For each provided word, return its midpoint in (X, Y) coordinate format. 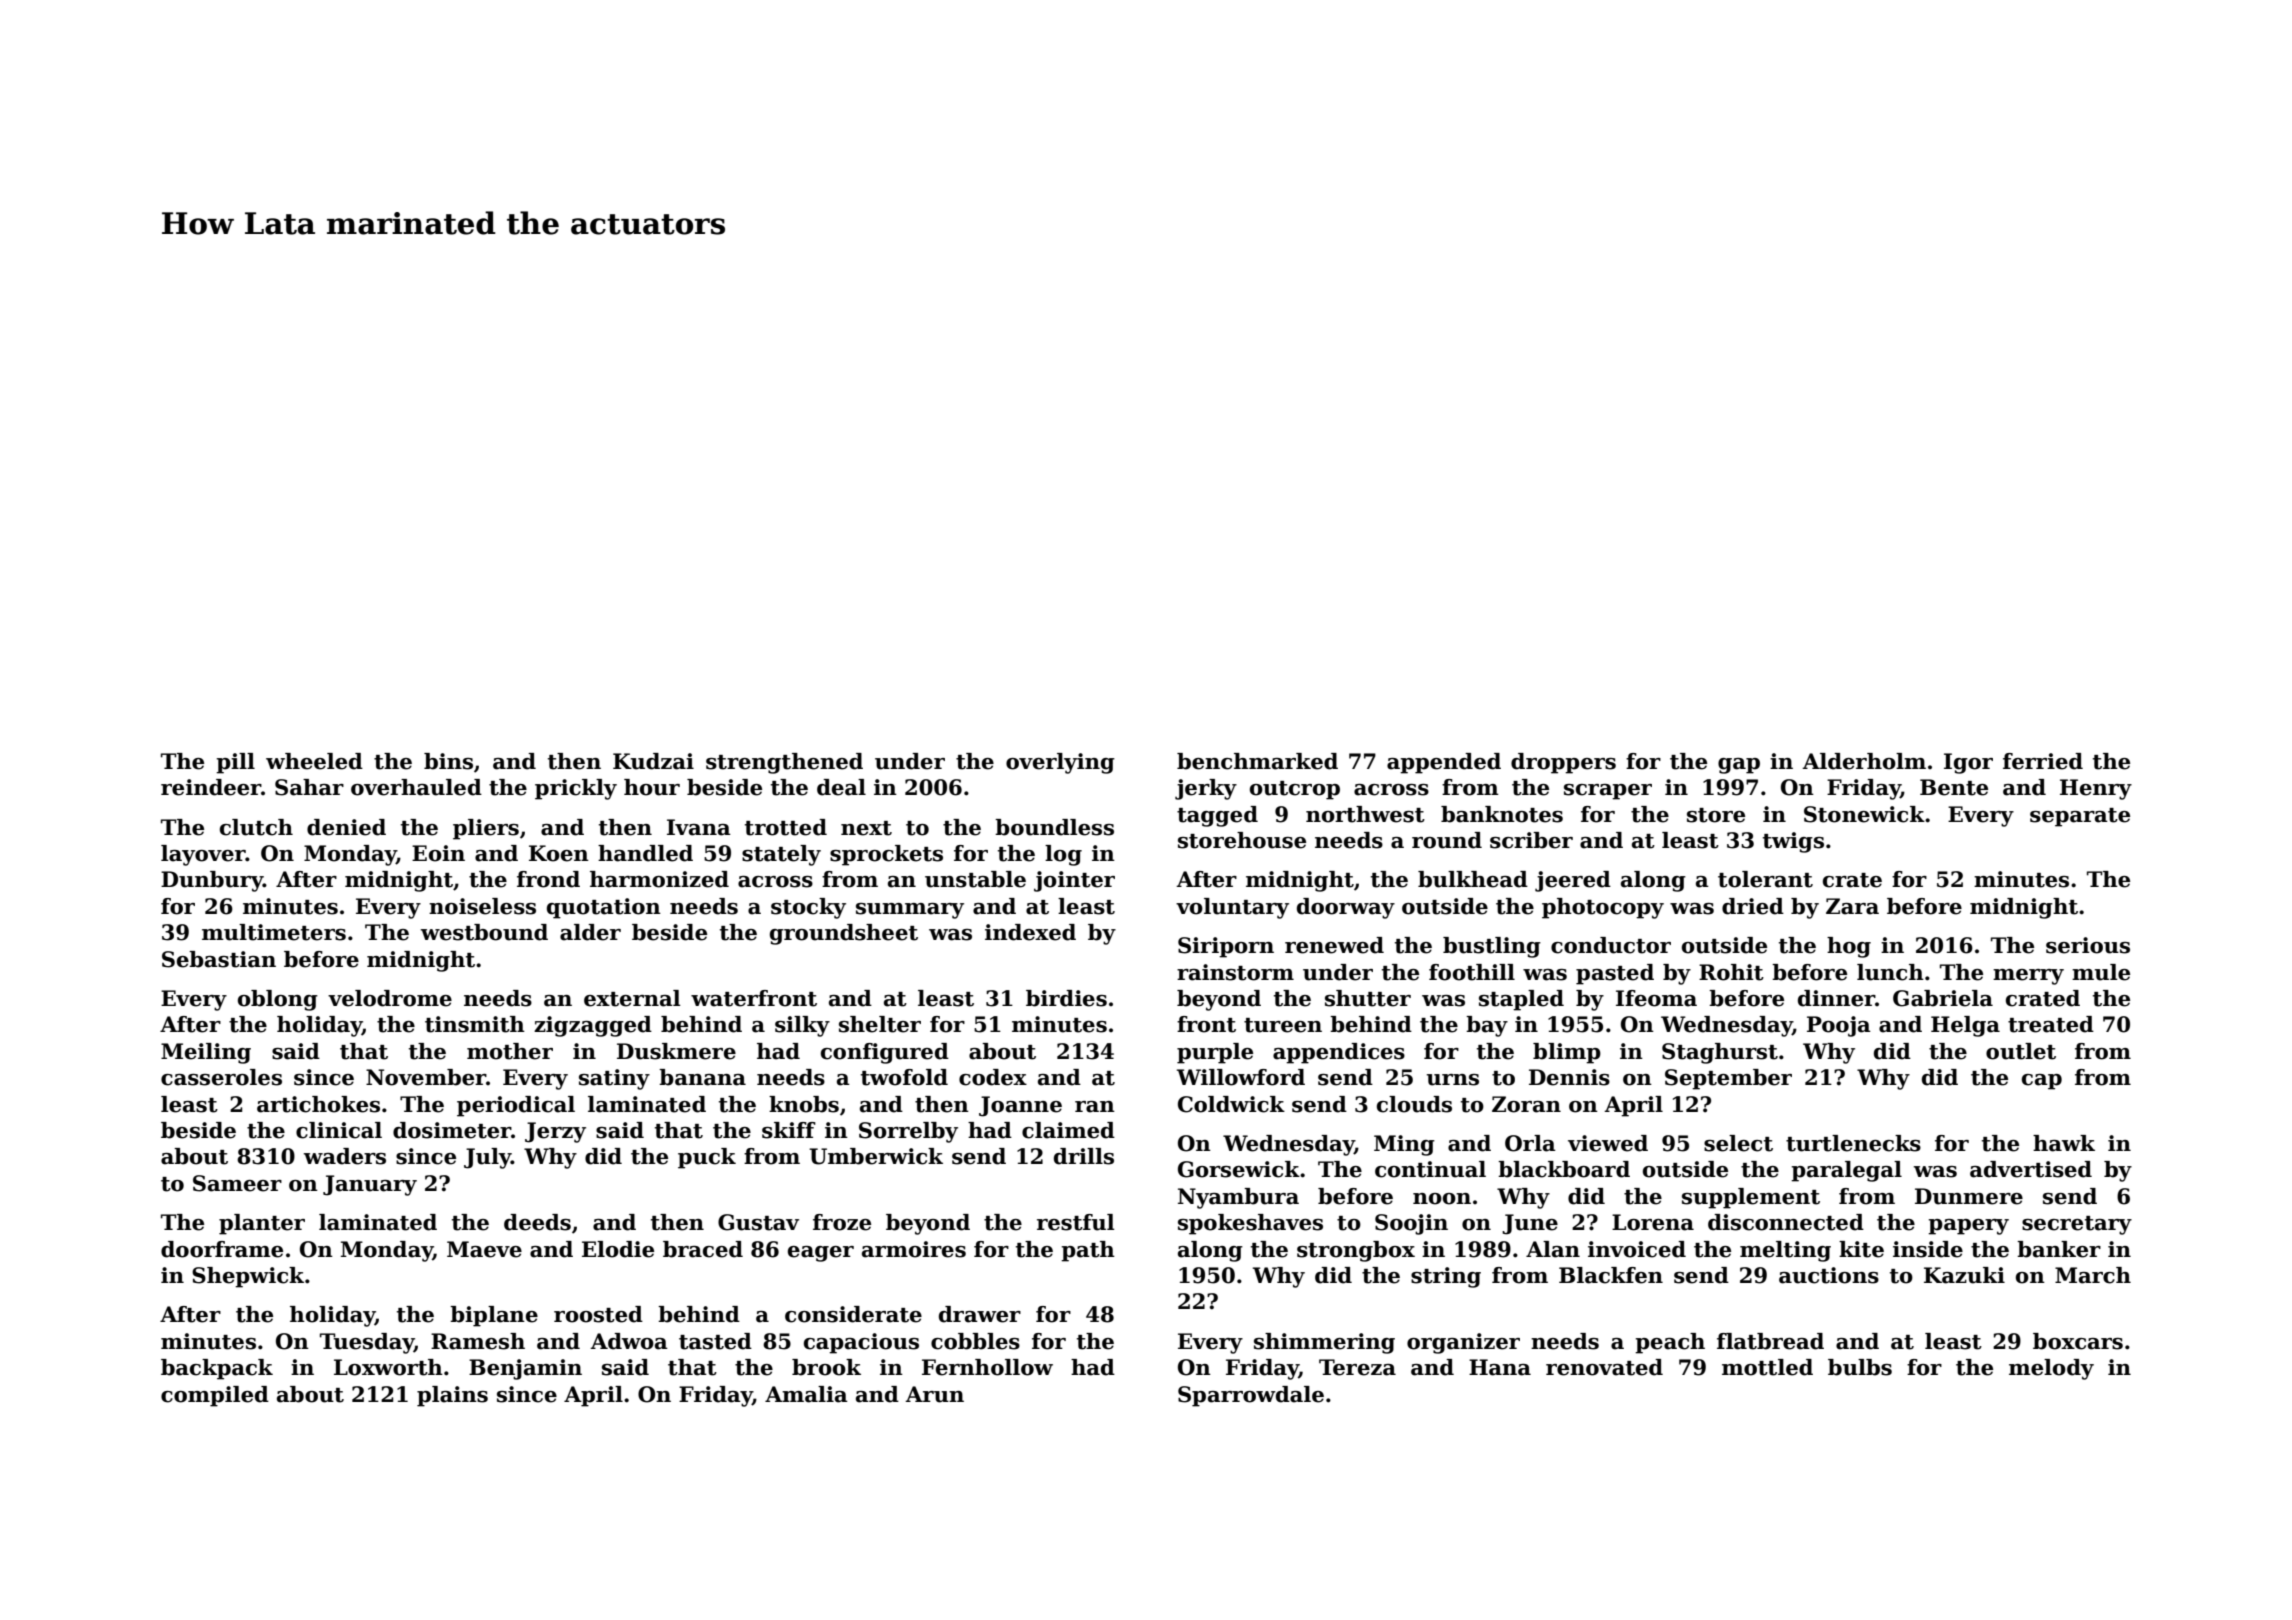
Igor (1968, 763)
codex (993, 1077)
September (1728, 1079)
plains (452, 1396)
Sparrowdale (1251, 1396)
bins (448, 761)
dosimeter (452, 1130)
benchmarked (1257, 761)
